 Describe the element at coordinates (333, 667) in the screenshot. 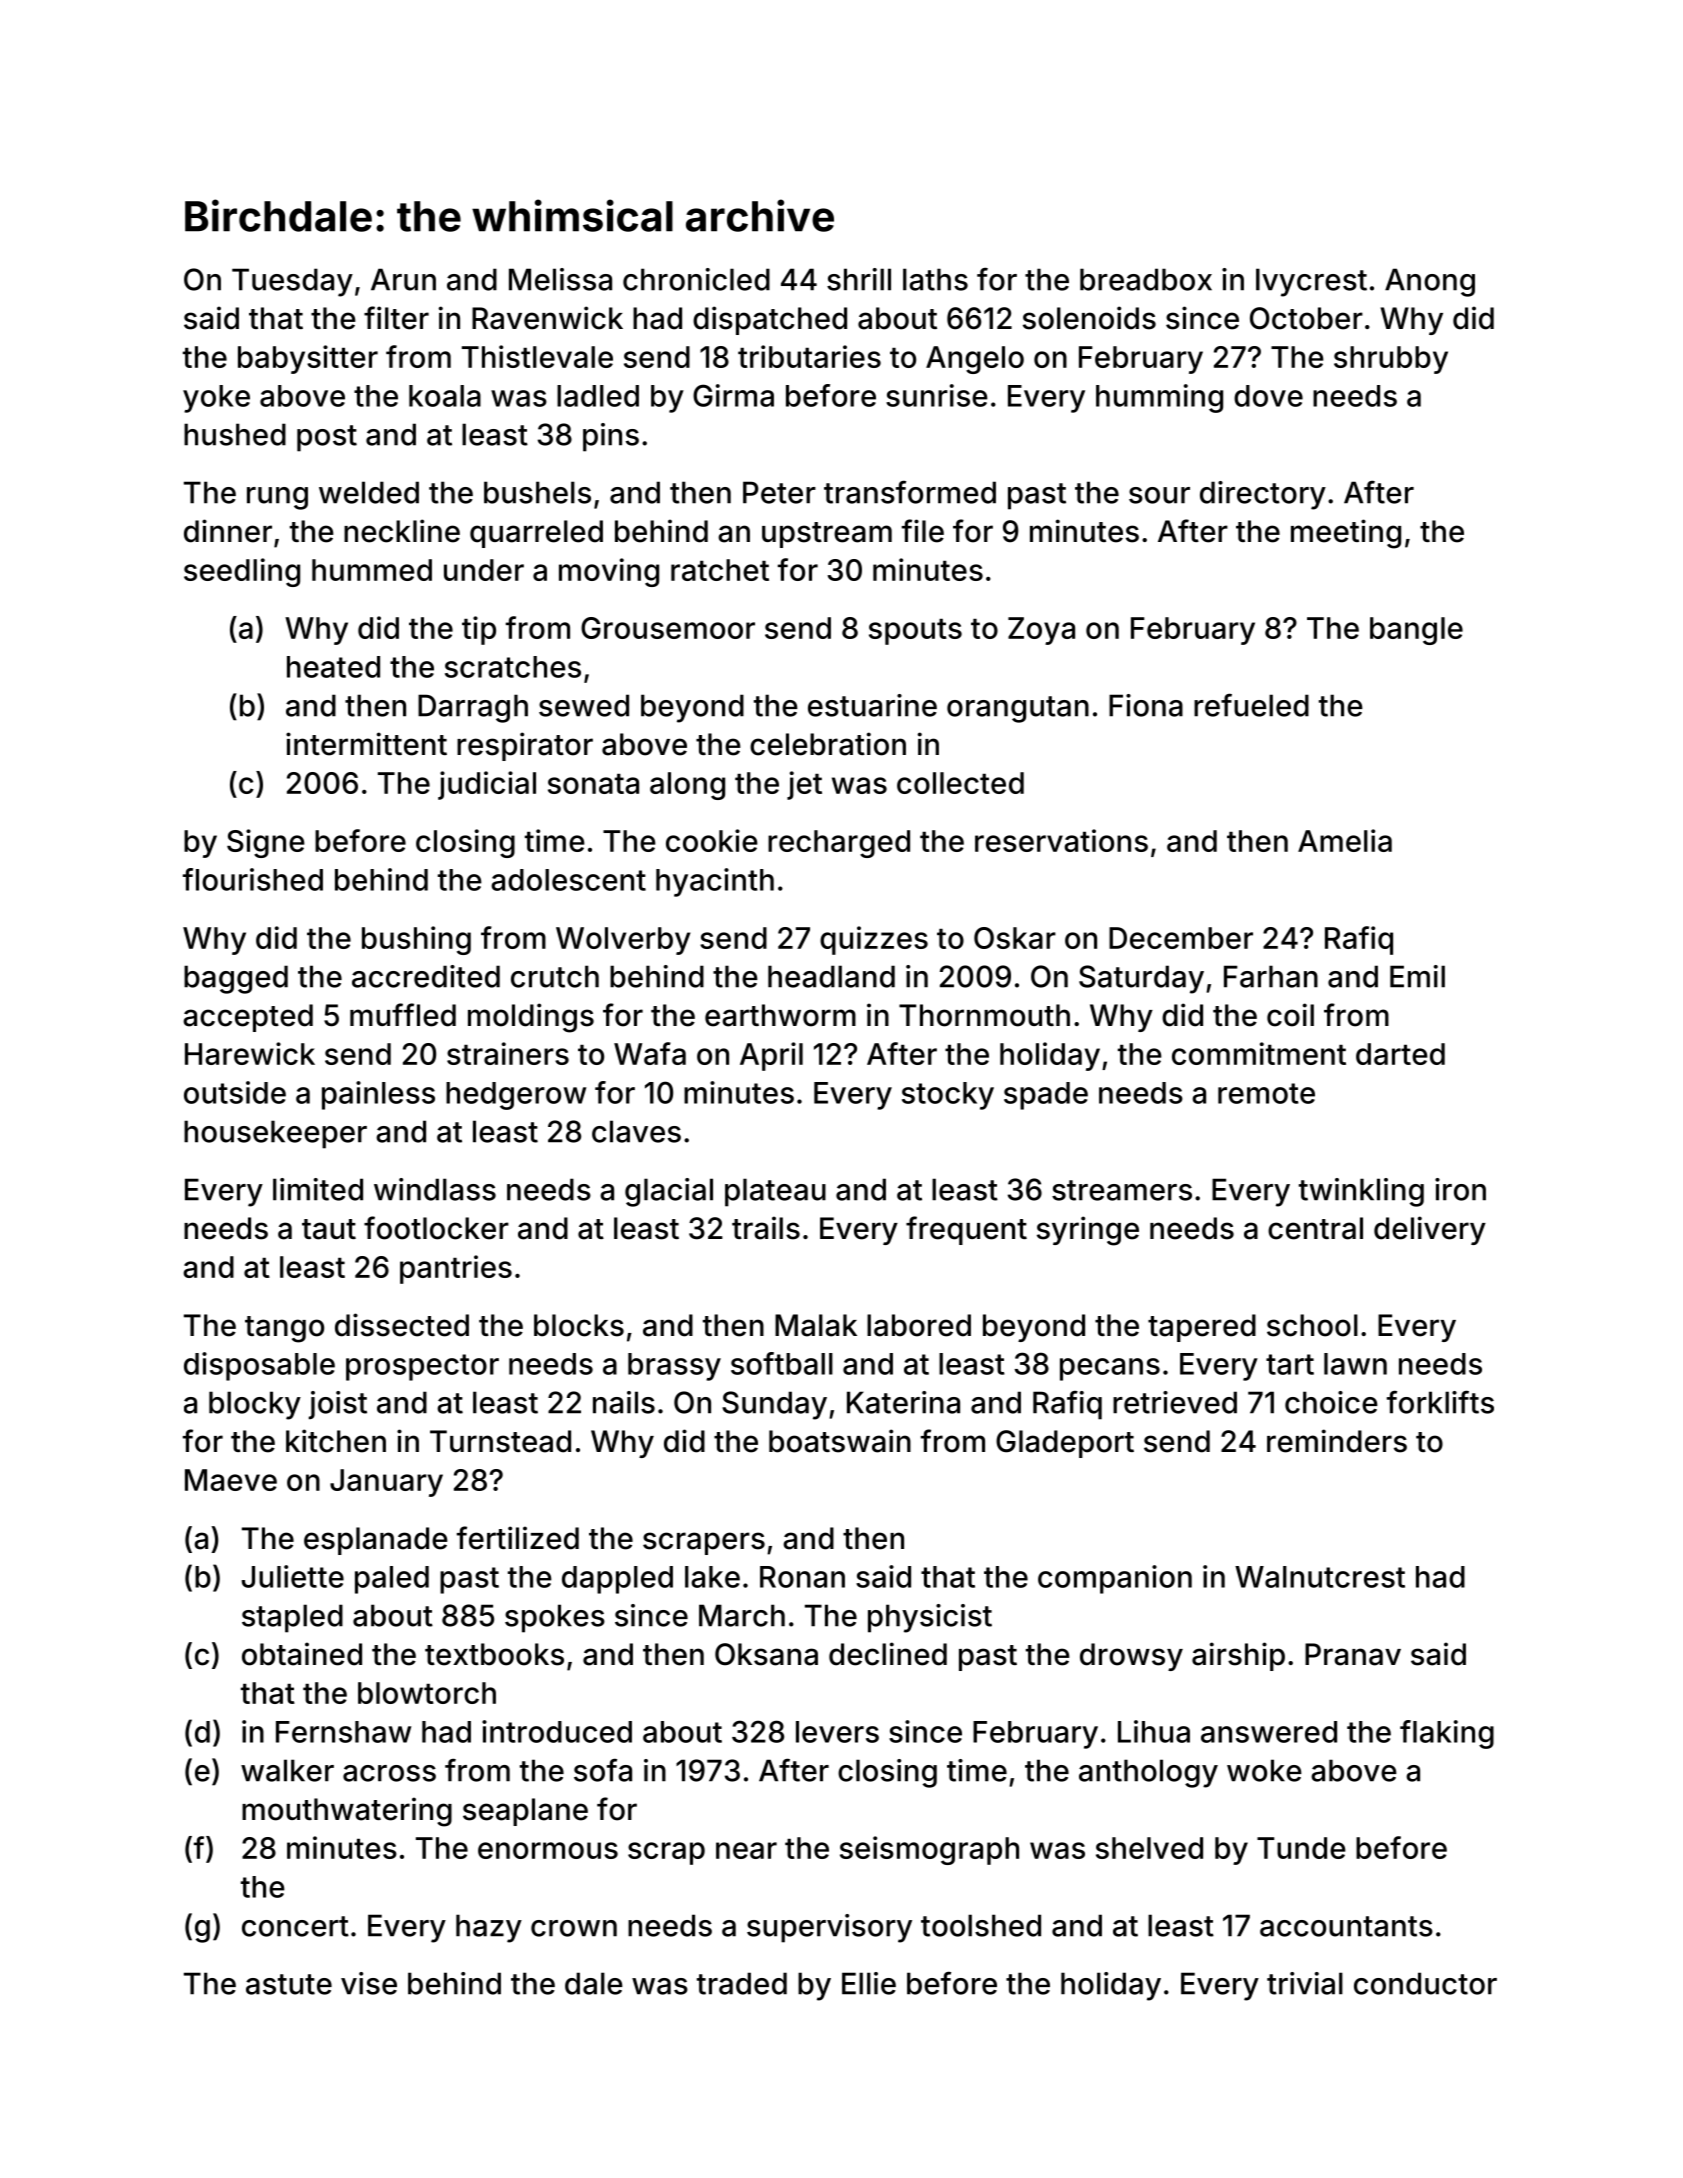

I see `heated` at that location.
